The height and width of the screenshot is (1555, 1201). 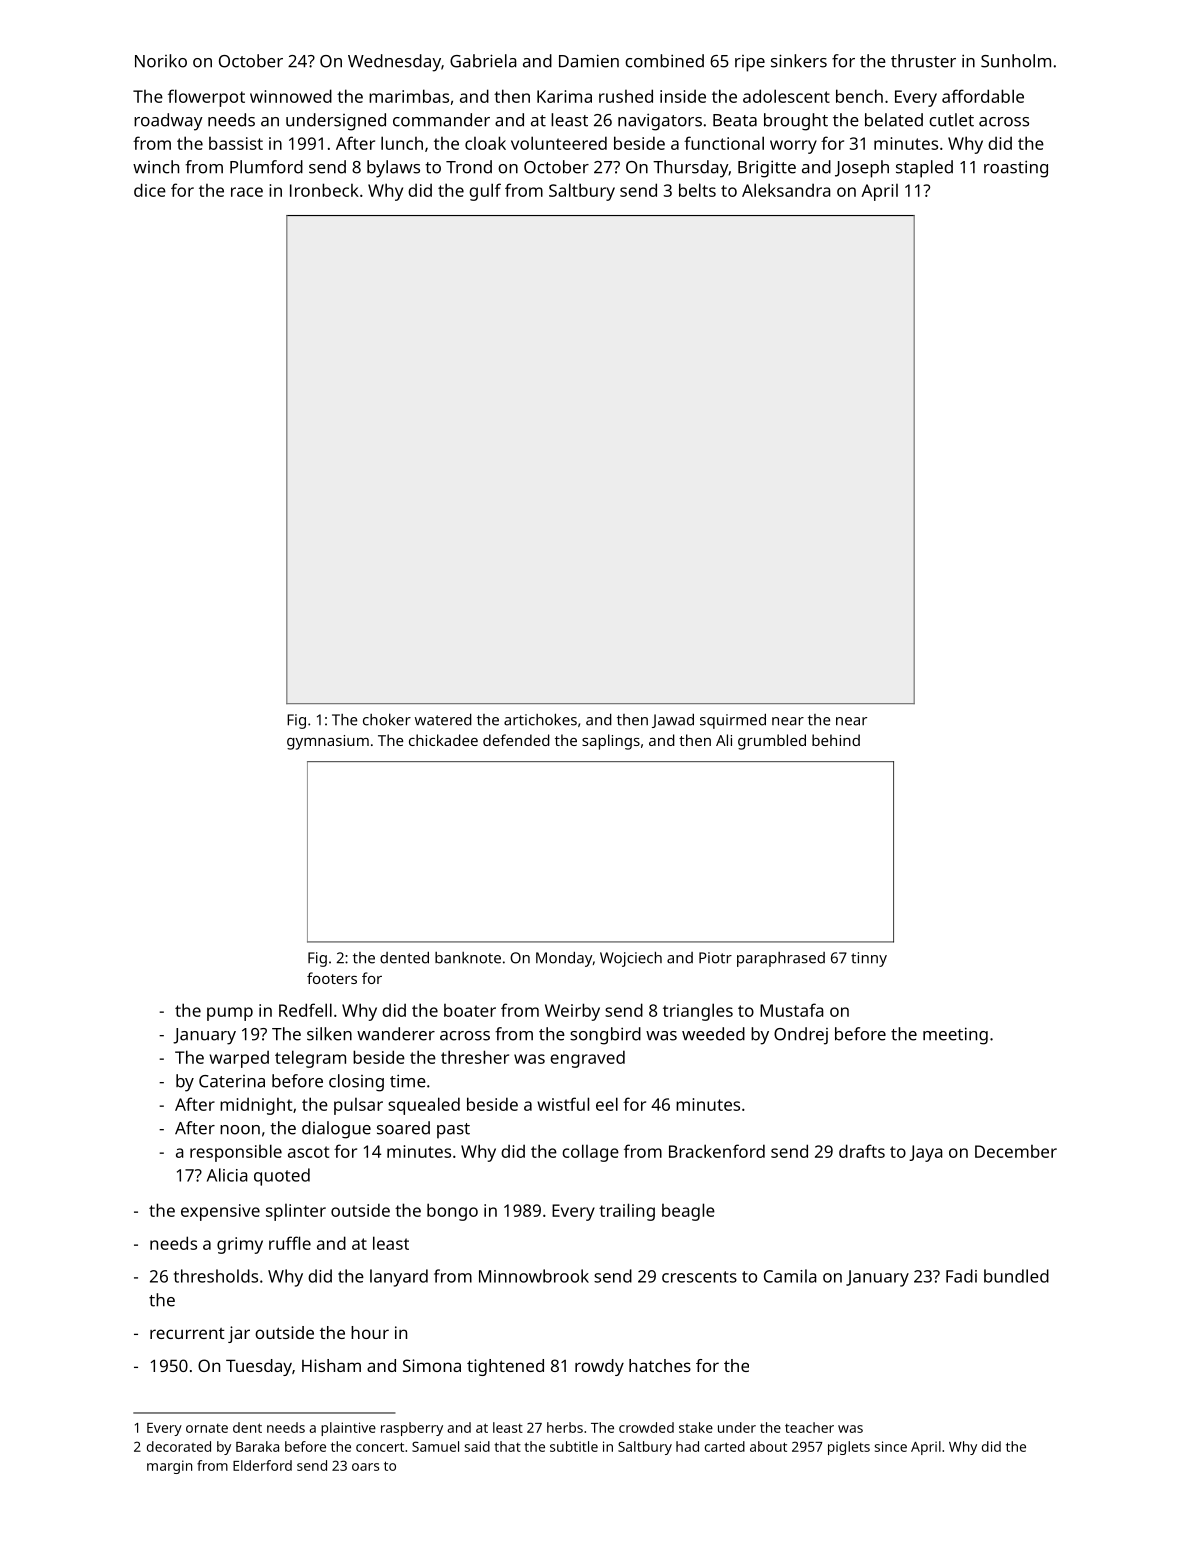 I want to click on combined, so click(x=664, y=61).
